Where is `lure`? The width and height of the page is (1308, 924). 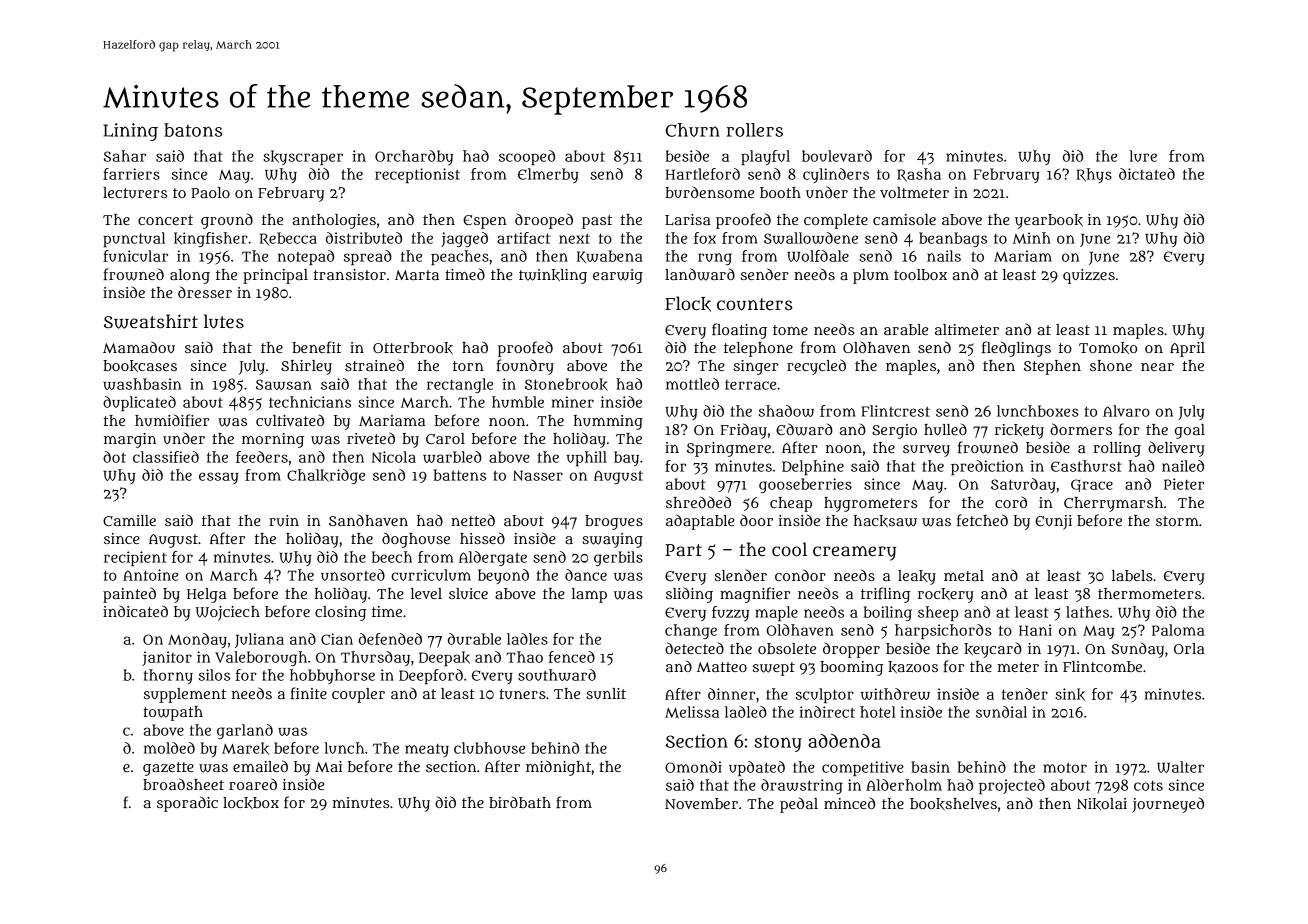 lure is located at coordinates (1143, 156).
